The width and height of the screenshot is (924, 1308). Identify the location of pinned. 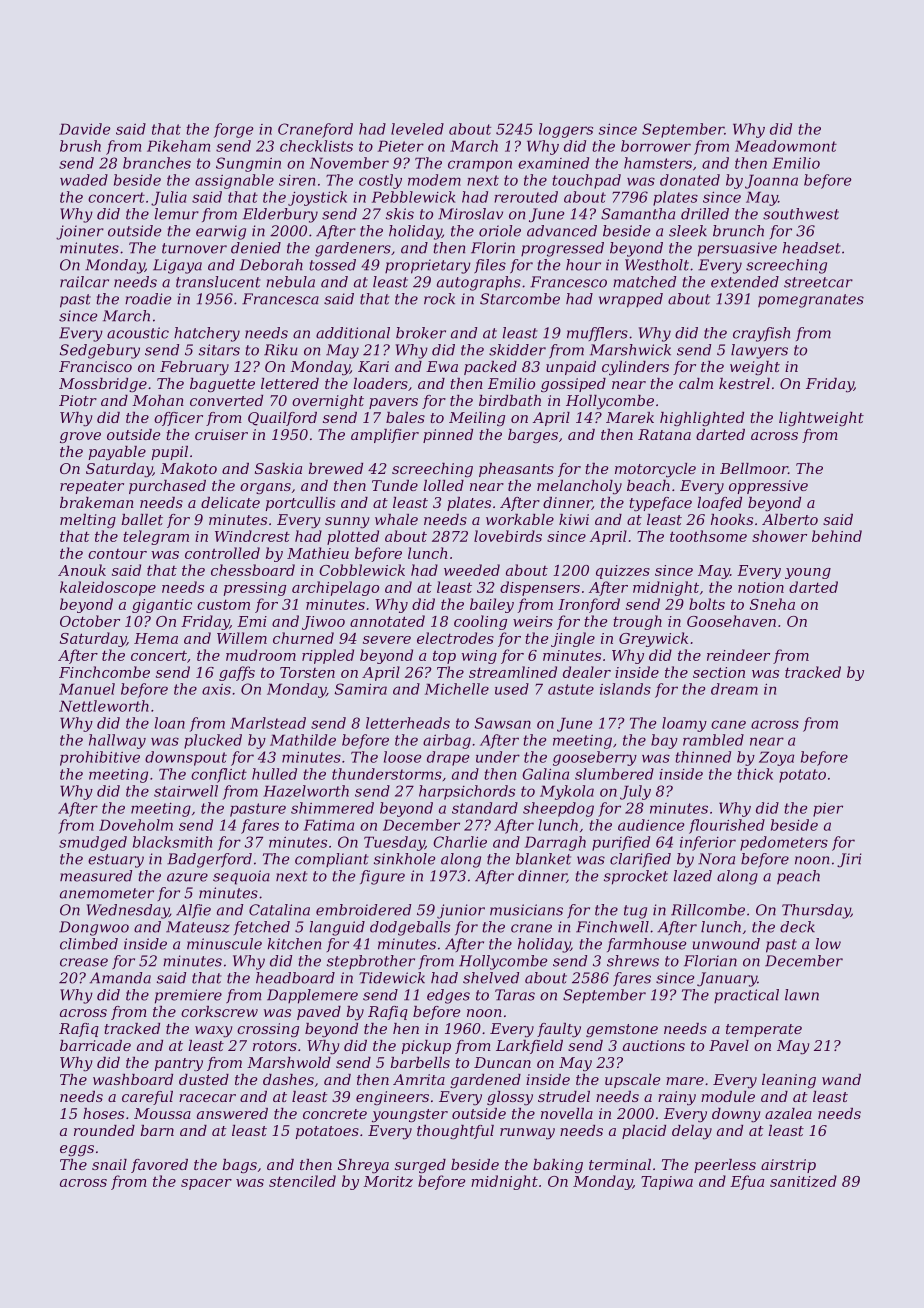
(448, 436).
